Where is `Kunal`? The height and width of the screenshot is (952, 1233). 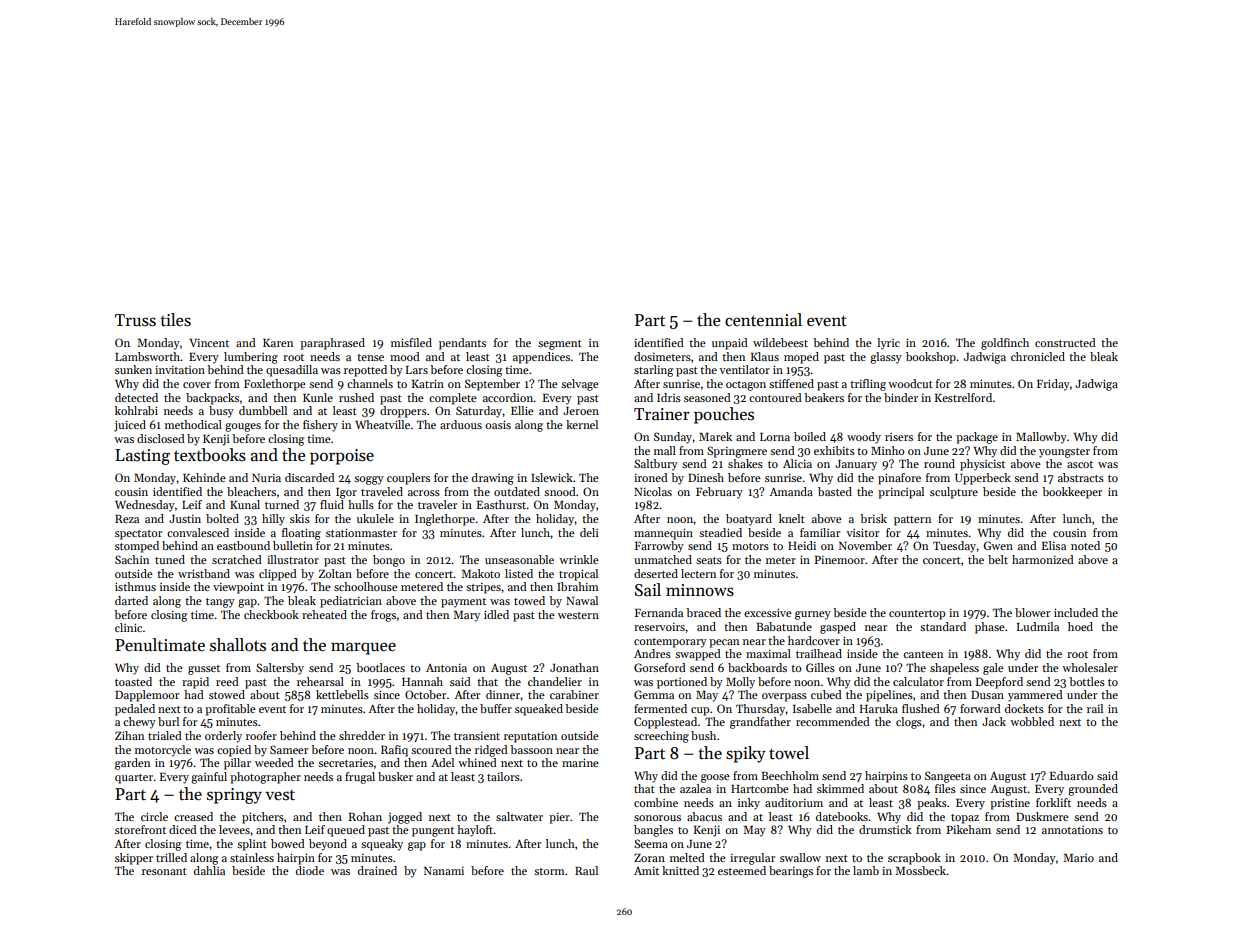
Kunal is located at coordinates (245, 504).
